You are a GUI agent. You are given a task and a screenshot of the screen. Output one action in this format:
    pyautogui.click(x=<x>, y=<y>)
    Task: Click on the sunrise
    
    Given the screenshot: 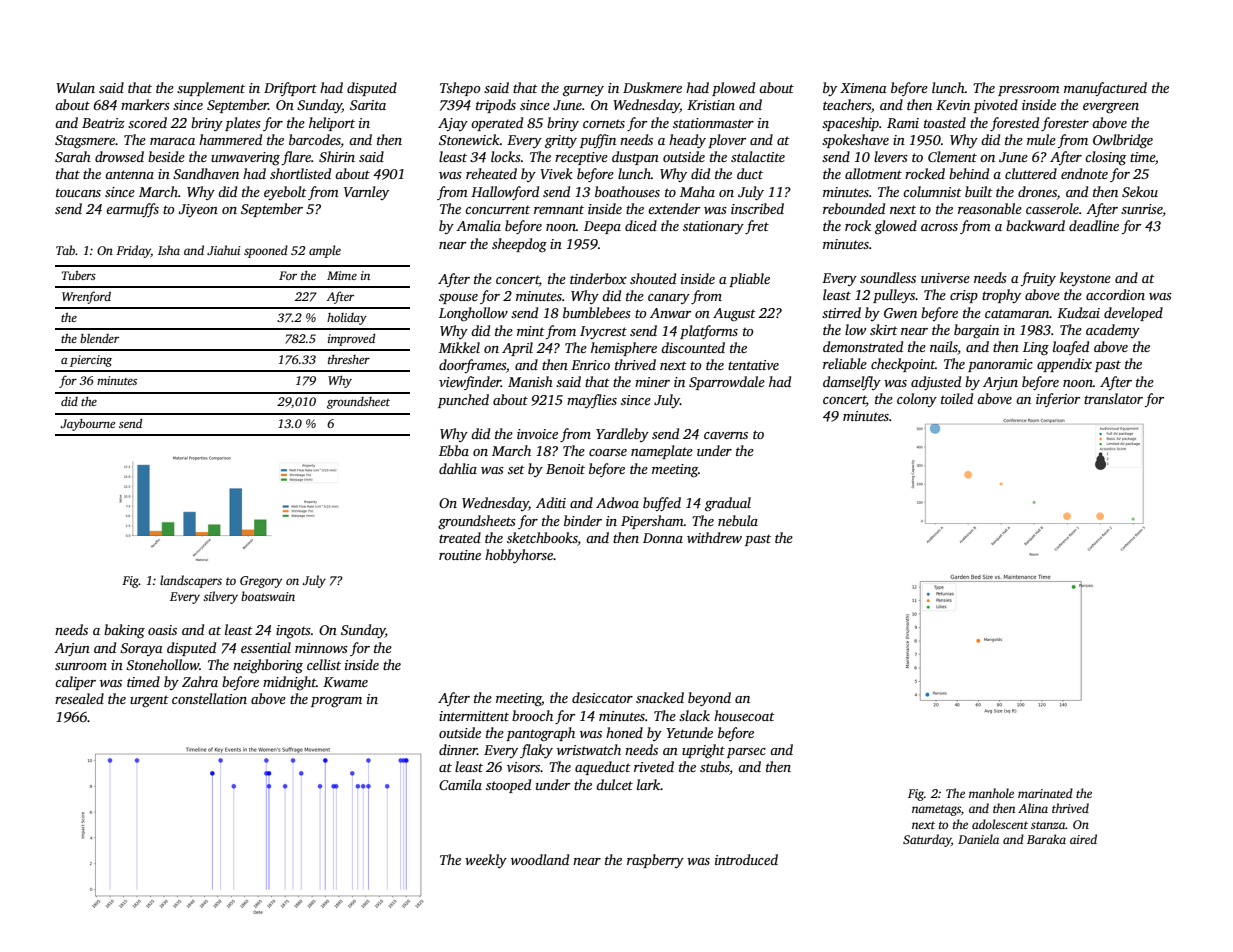 What is the action you would take?
    pyautogui.click(x=1142, y=210)
